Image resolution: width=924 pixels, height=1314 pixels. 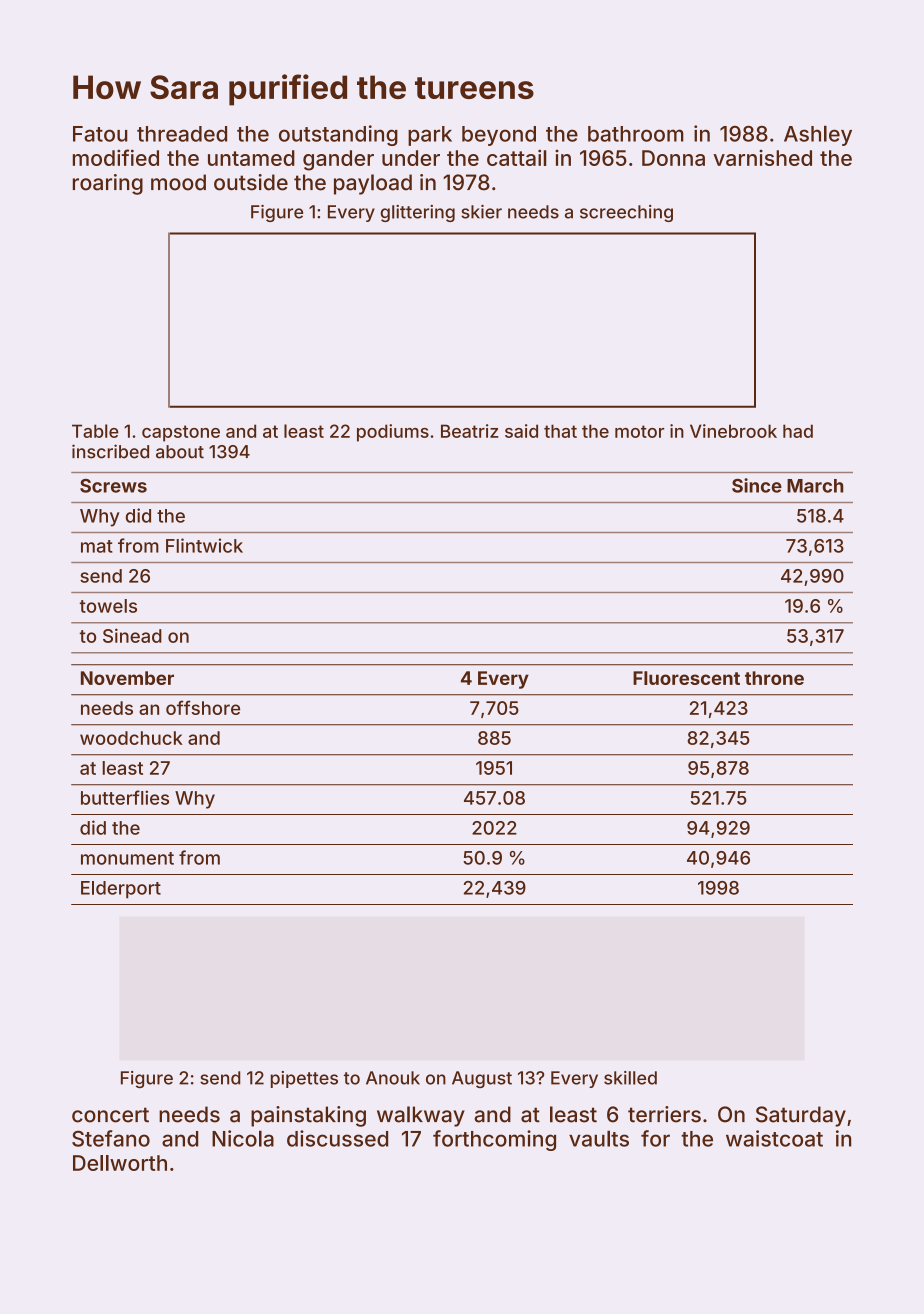 What do you see at coordinates (417, 213) in the image?
I see `glittering` at bounding box center [417, 213].
